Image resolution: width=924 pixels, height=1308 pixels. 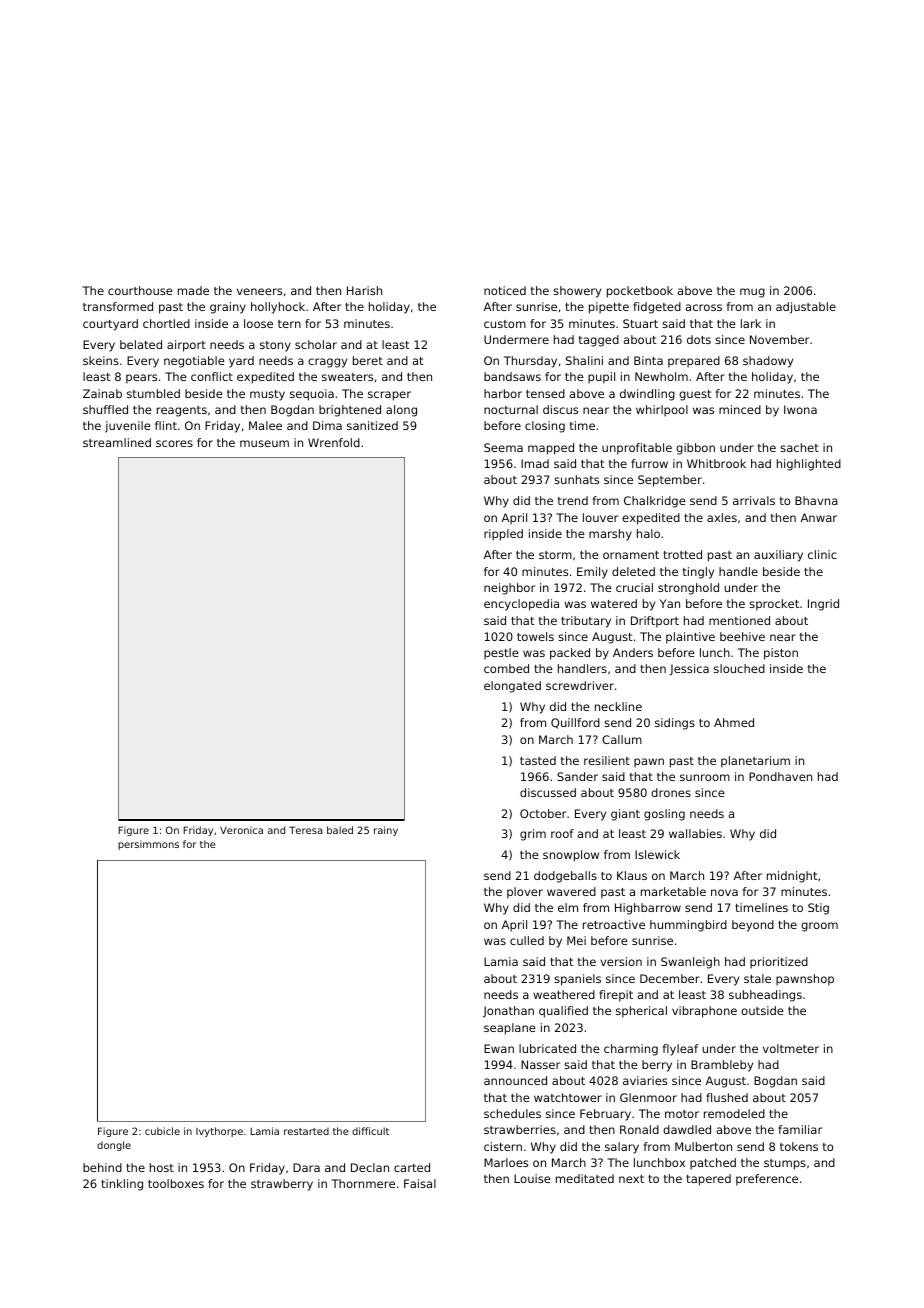 I want to click on Harish, so click(x=364, y=290).
